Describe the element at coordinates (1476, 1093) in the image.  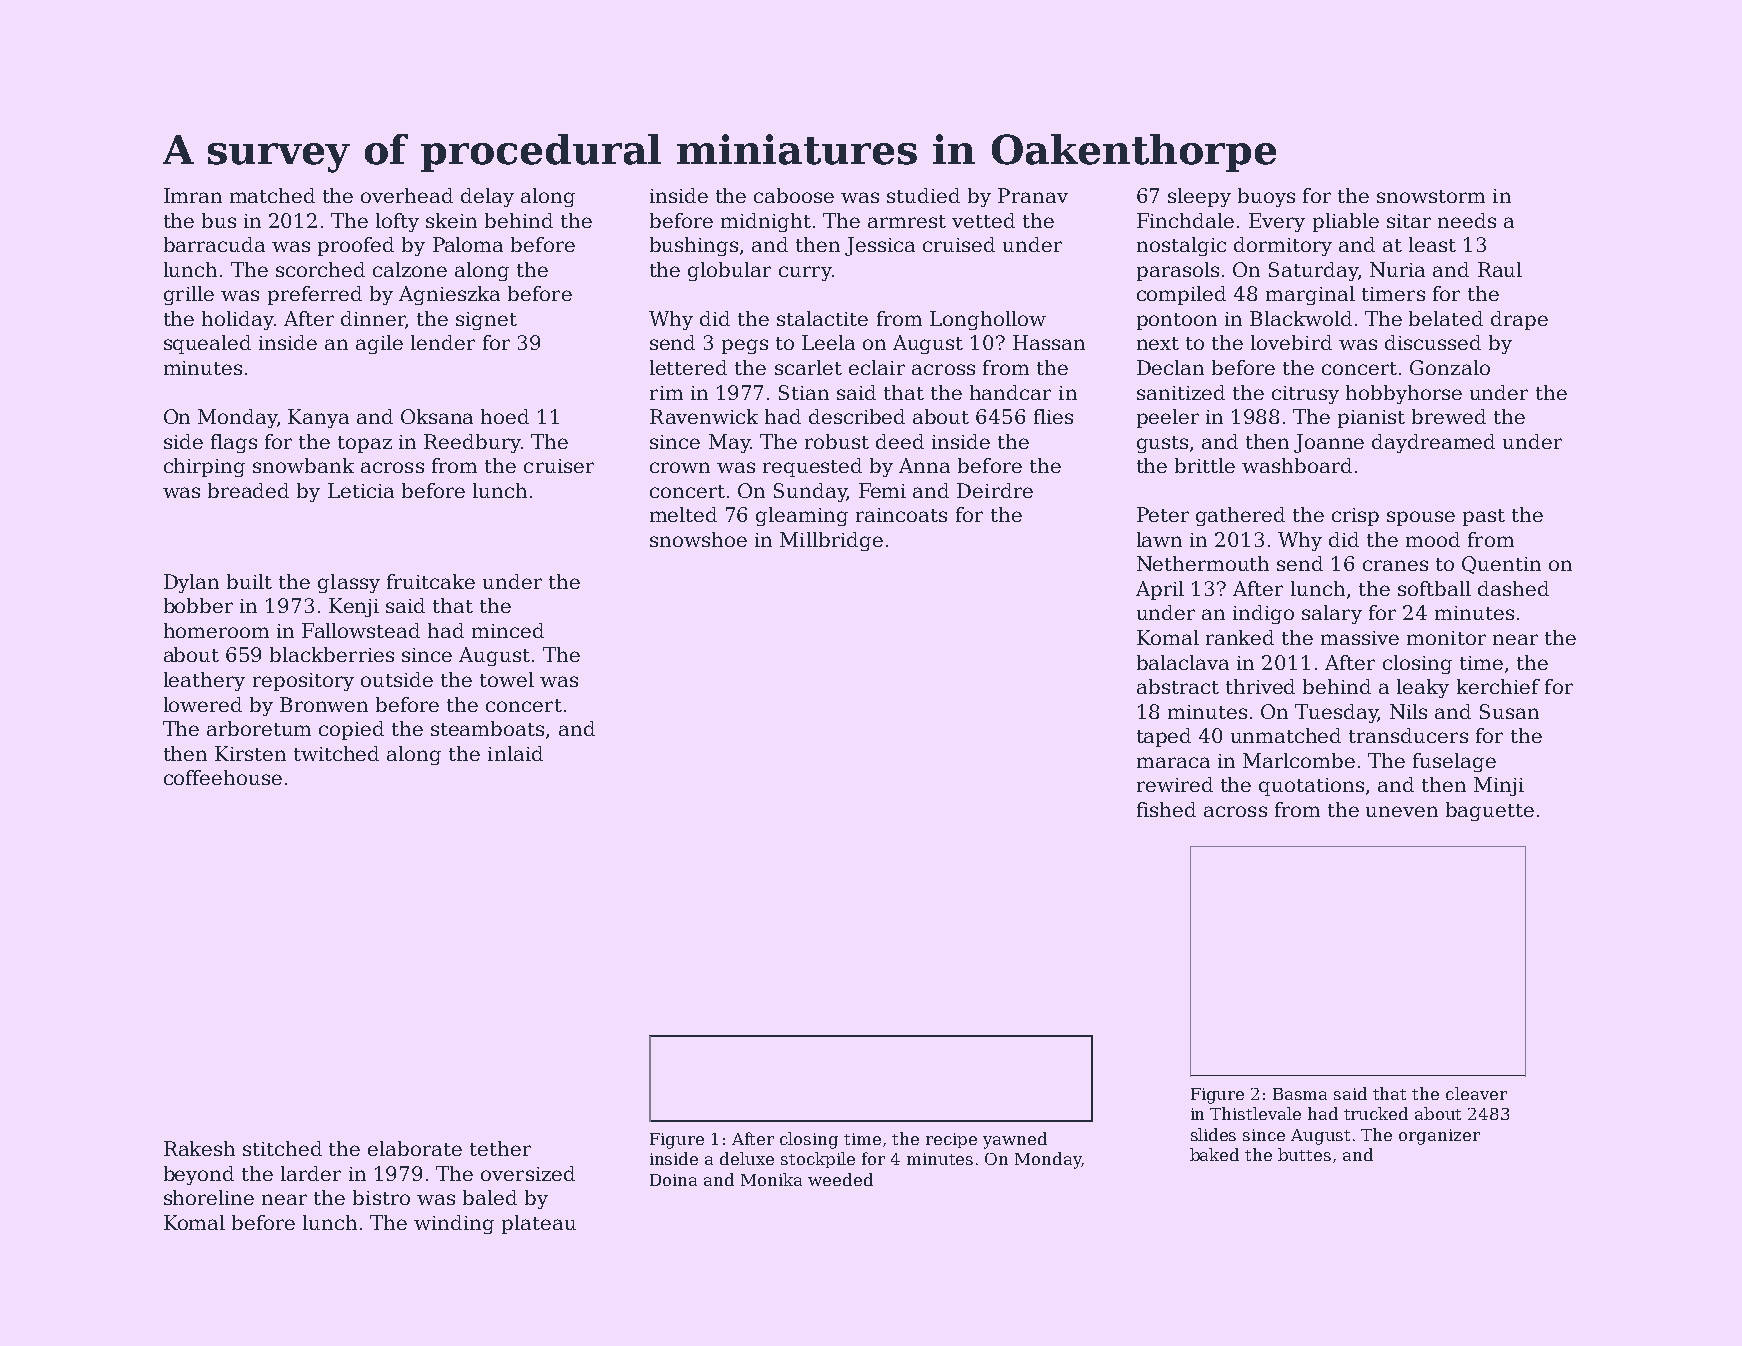
I see `cleaver` at that location.
